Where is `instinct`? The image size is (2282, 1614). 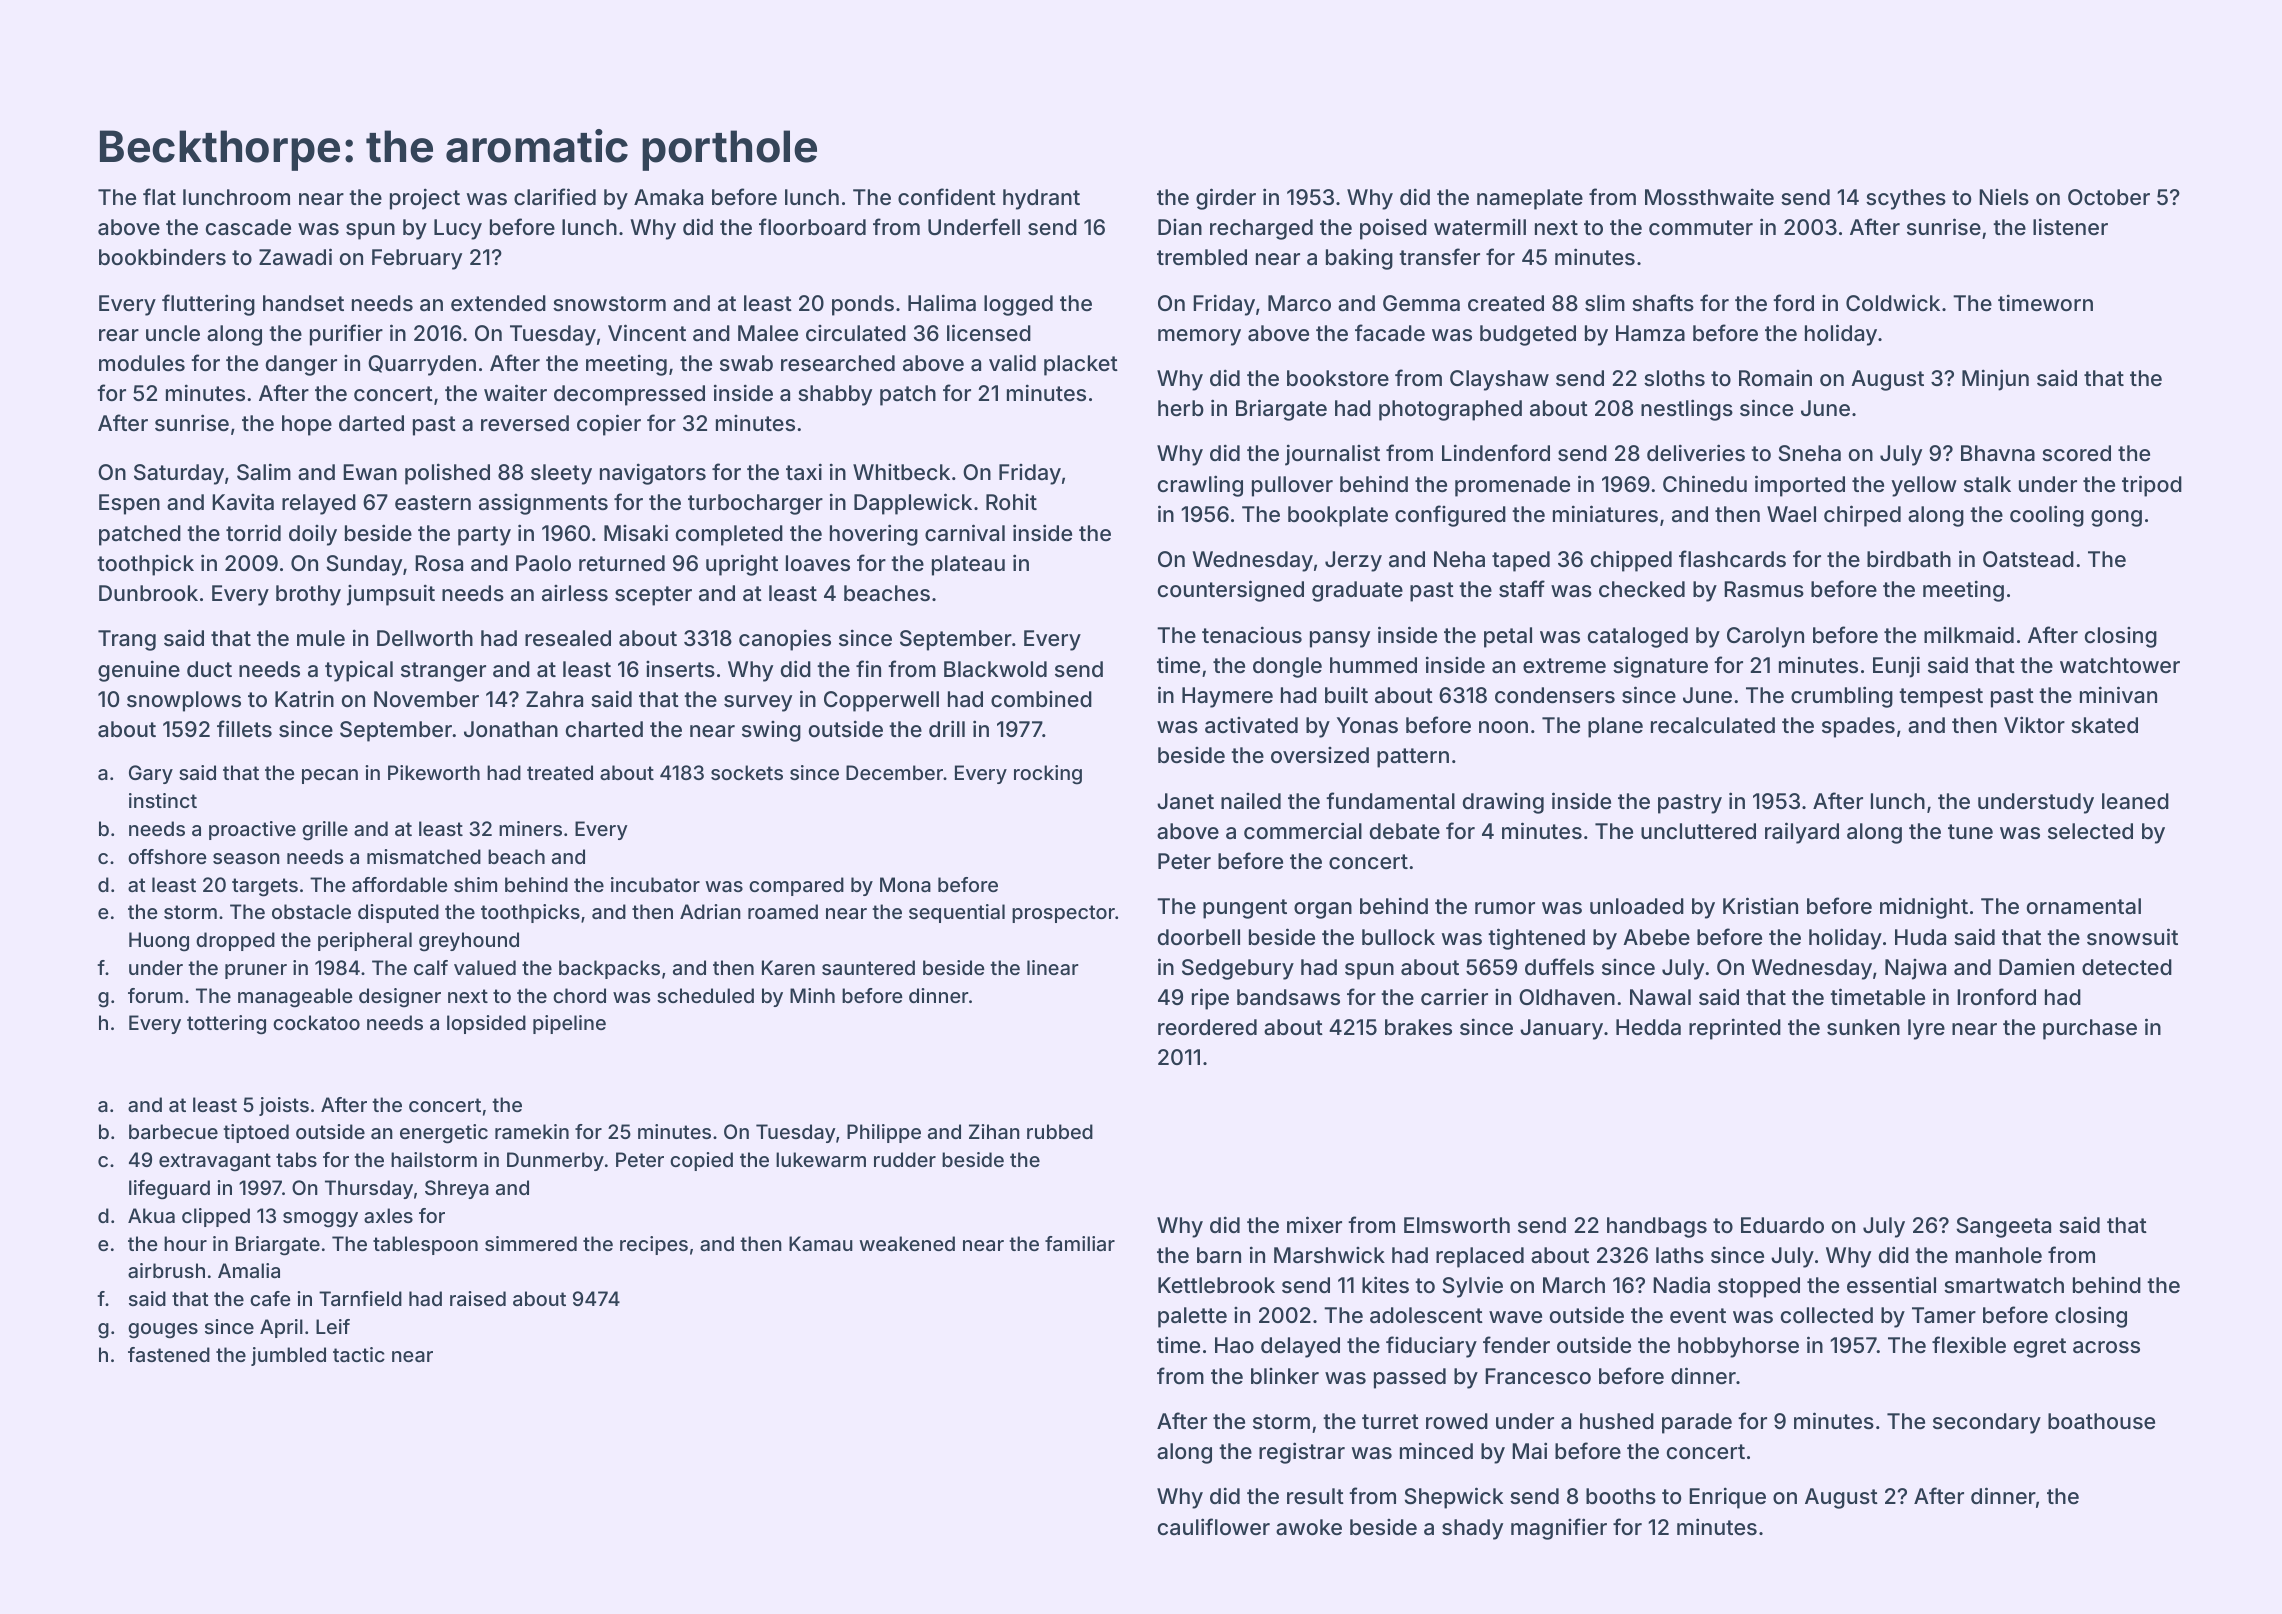 instinct is located at coordinates (163, 800).
